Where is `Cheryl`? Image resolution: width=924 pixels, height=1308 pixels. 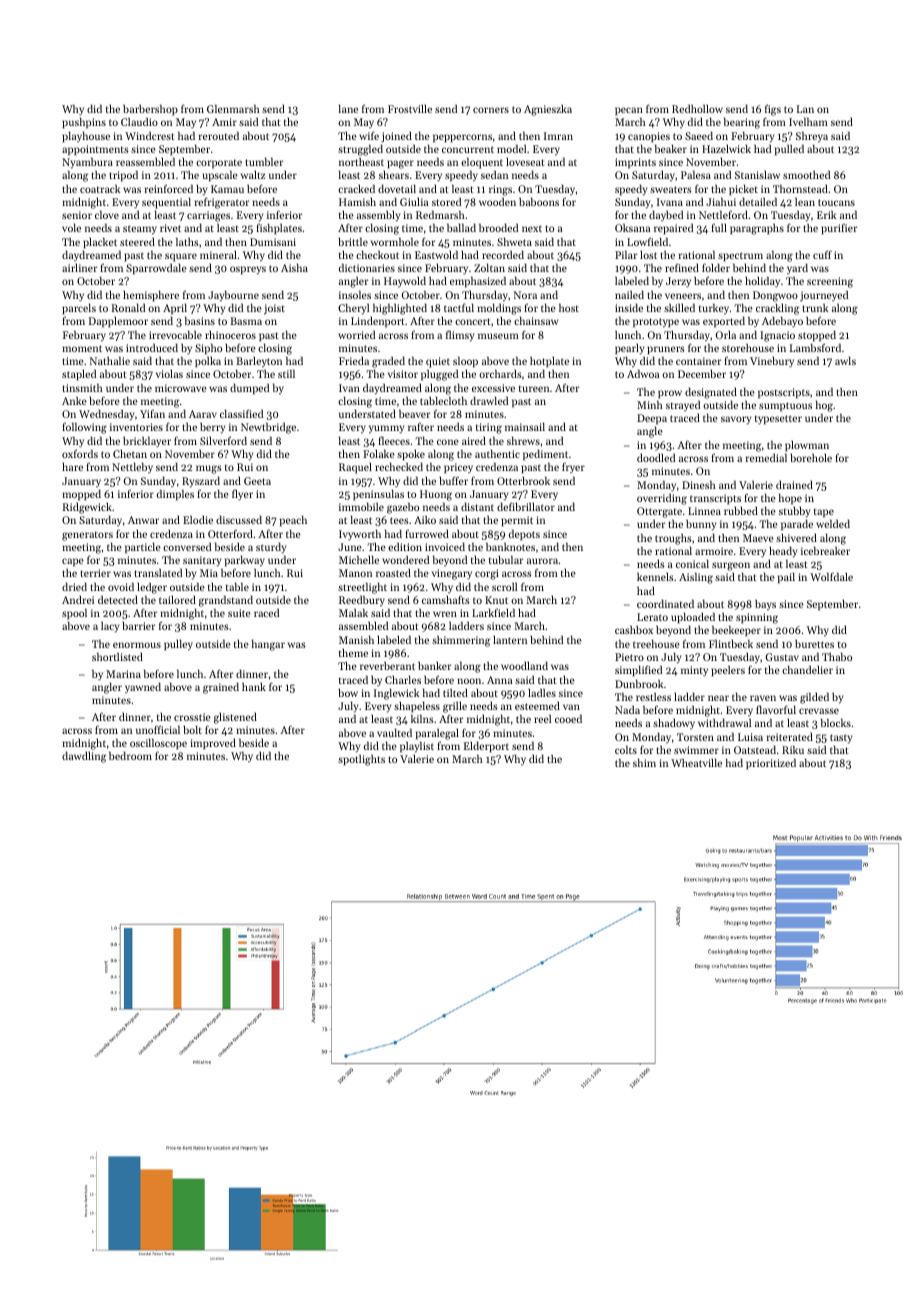
Cheryl is located at coordinates (353, 309).
